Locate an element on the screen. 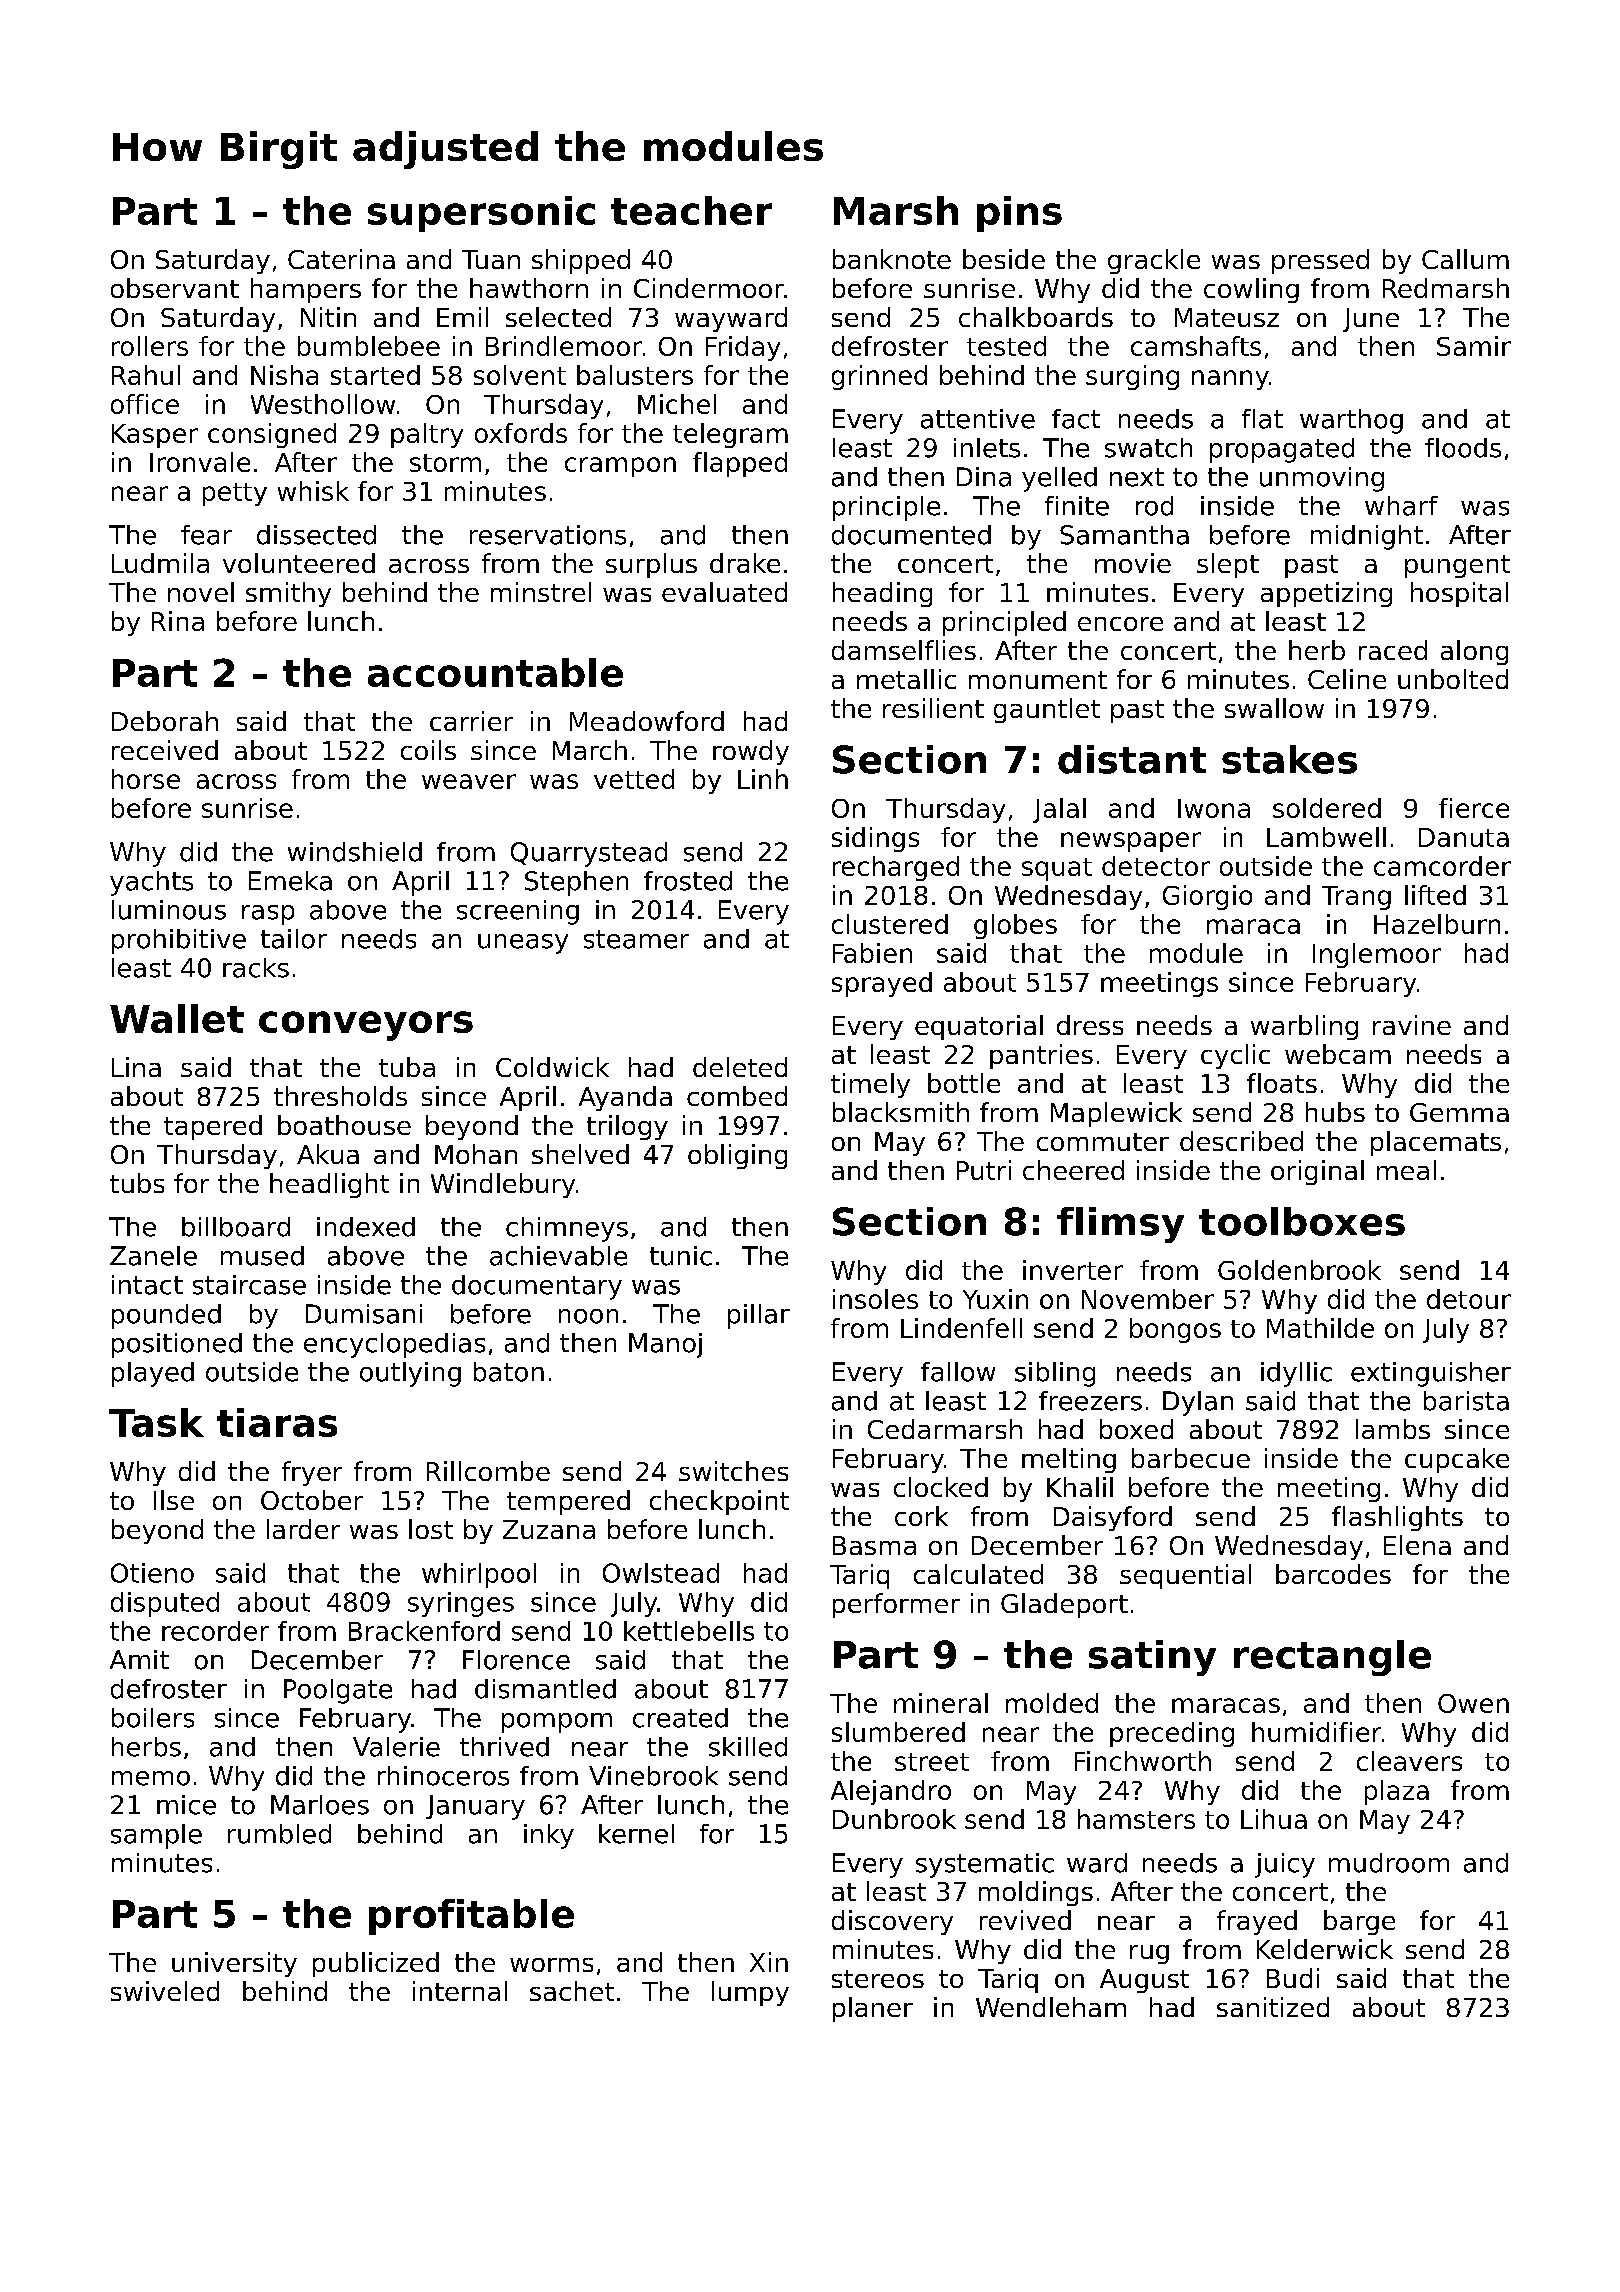 The image size is (1620, 2292). sanitized is located at coordinates (1273, 2007).
